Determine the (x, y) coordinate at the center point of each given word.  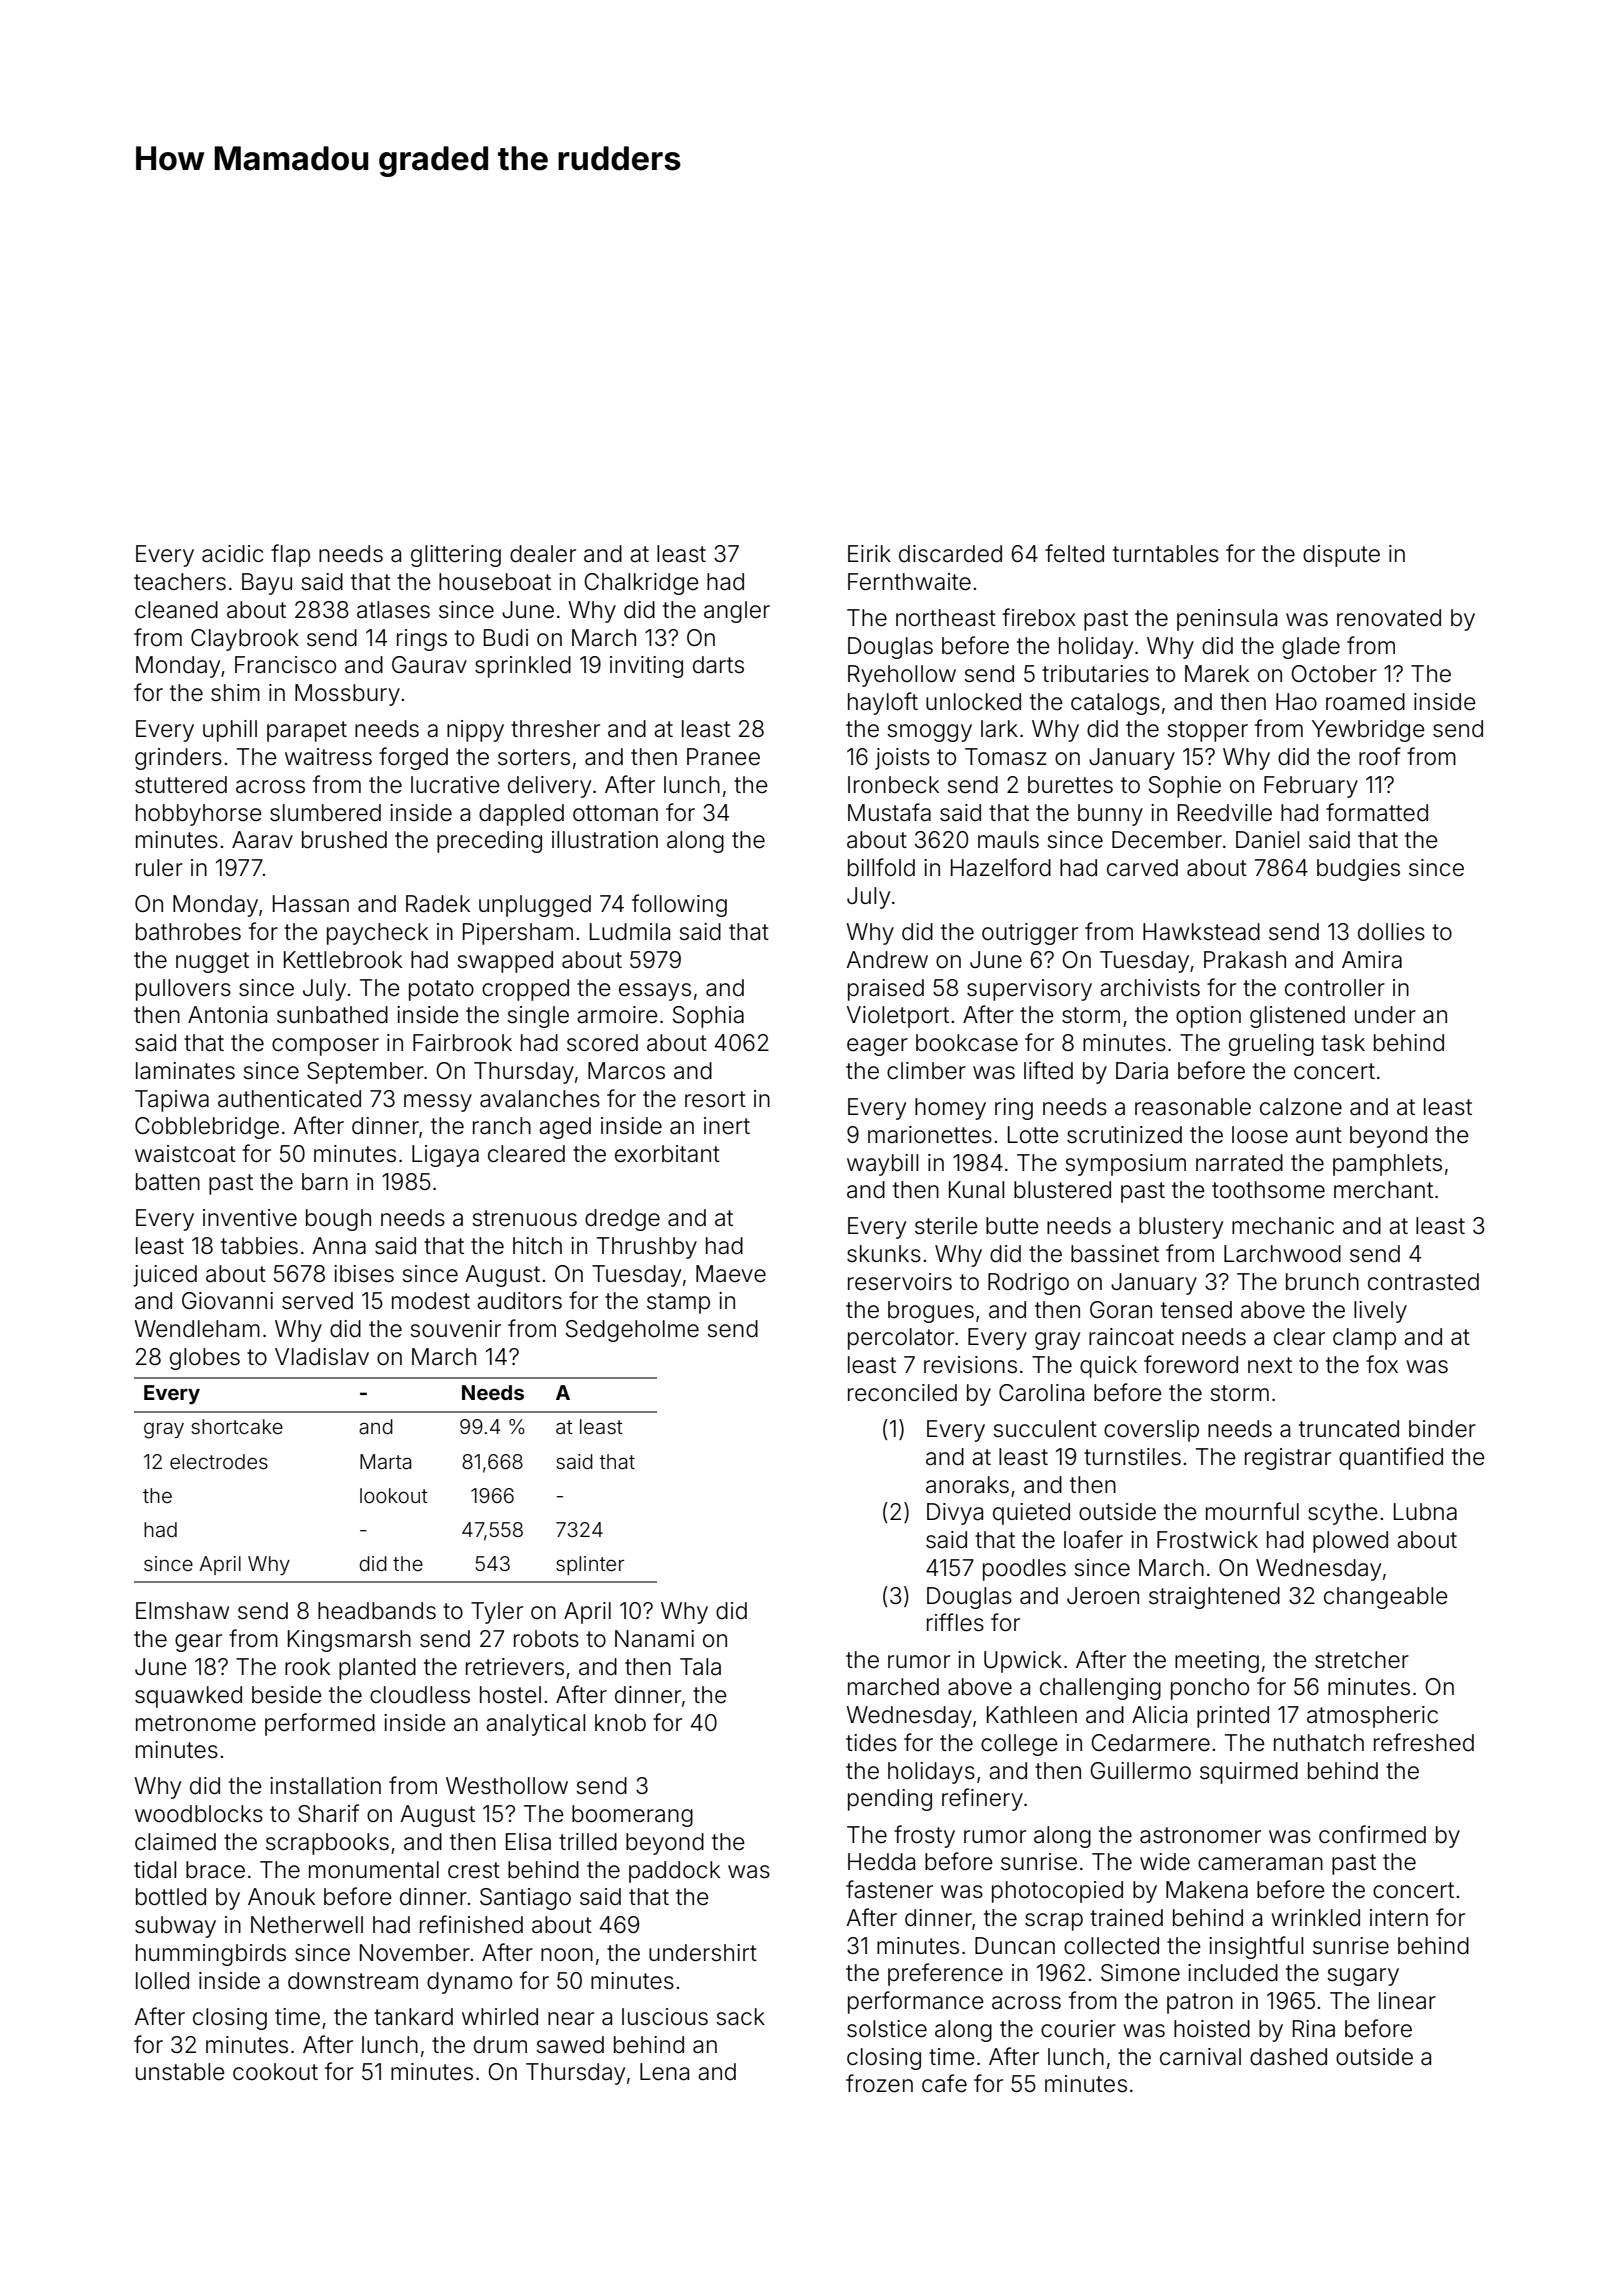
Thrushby (647, 1248)
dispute (1341, 556)
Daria (1142, 1071)
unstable (180, 2072)
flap (290, 555)
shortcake (237, 1426)
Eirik (869, 553)
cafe (944, 2083)
